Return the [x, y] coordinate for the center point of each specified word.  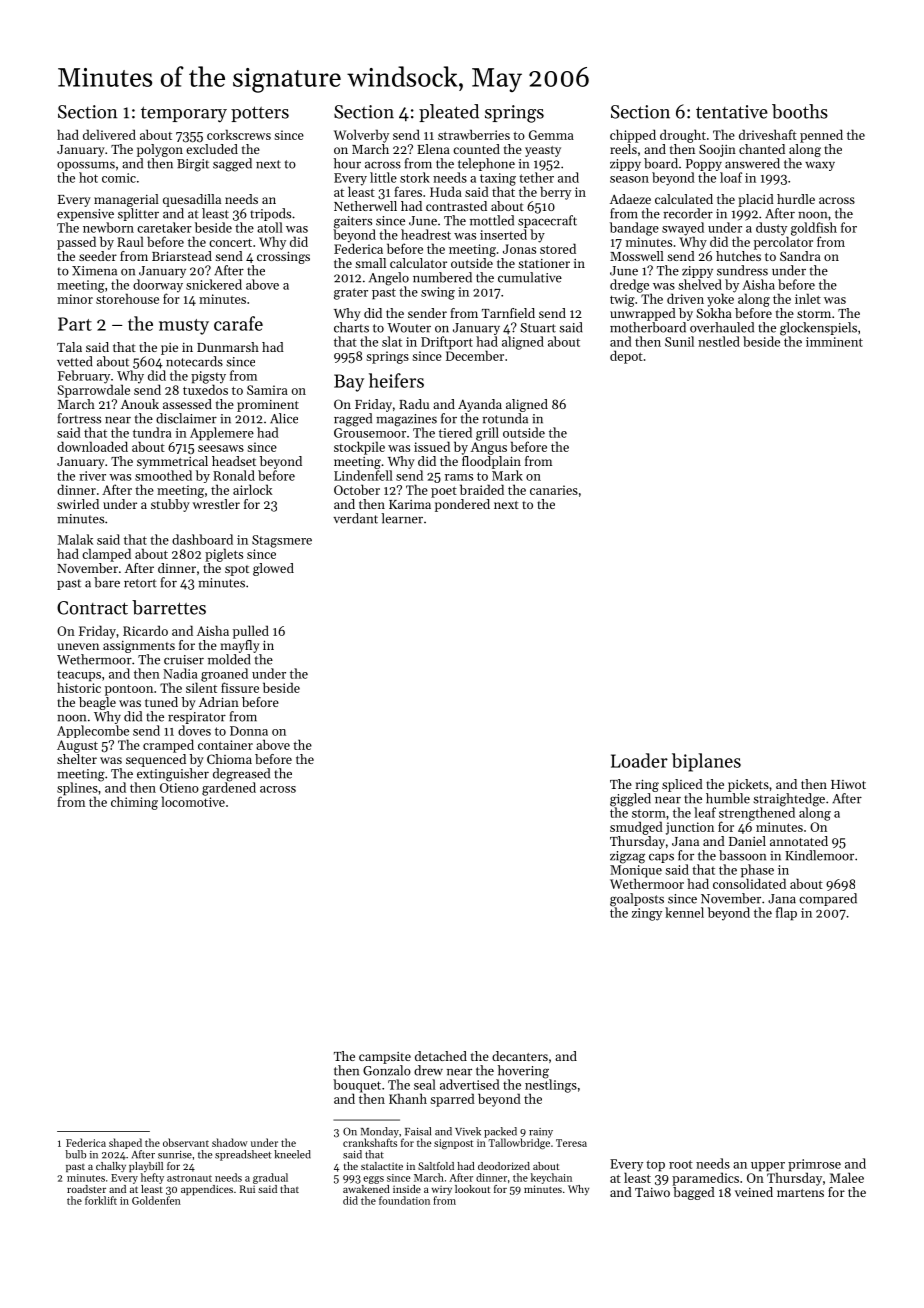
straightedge [789, 800]
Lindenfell [363, 475]
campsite [385, 1058]
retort [140, 583]
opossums [86, 166]
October [357, 489]
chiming [134, 803]
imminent [834, 342]
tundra [152, 432]
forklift [101, 1200]
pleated [449, 113]
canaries [554, 490]
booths [800, 111]
